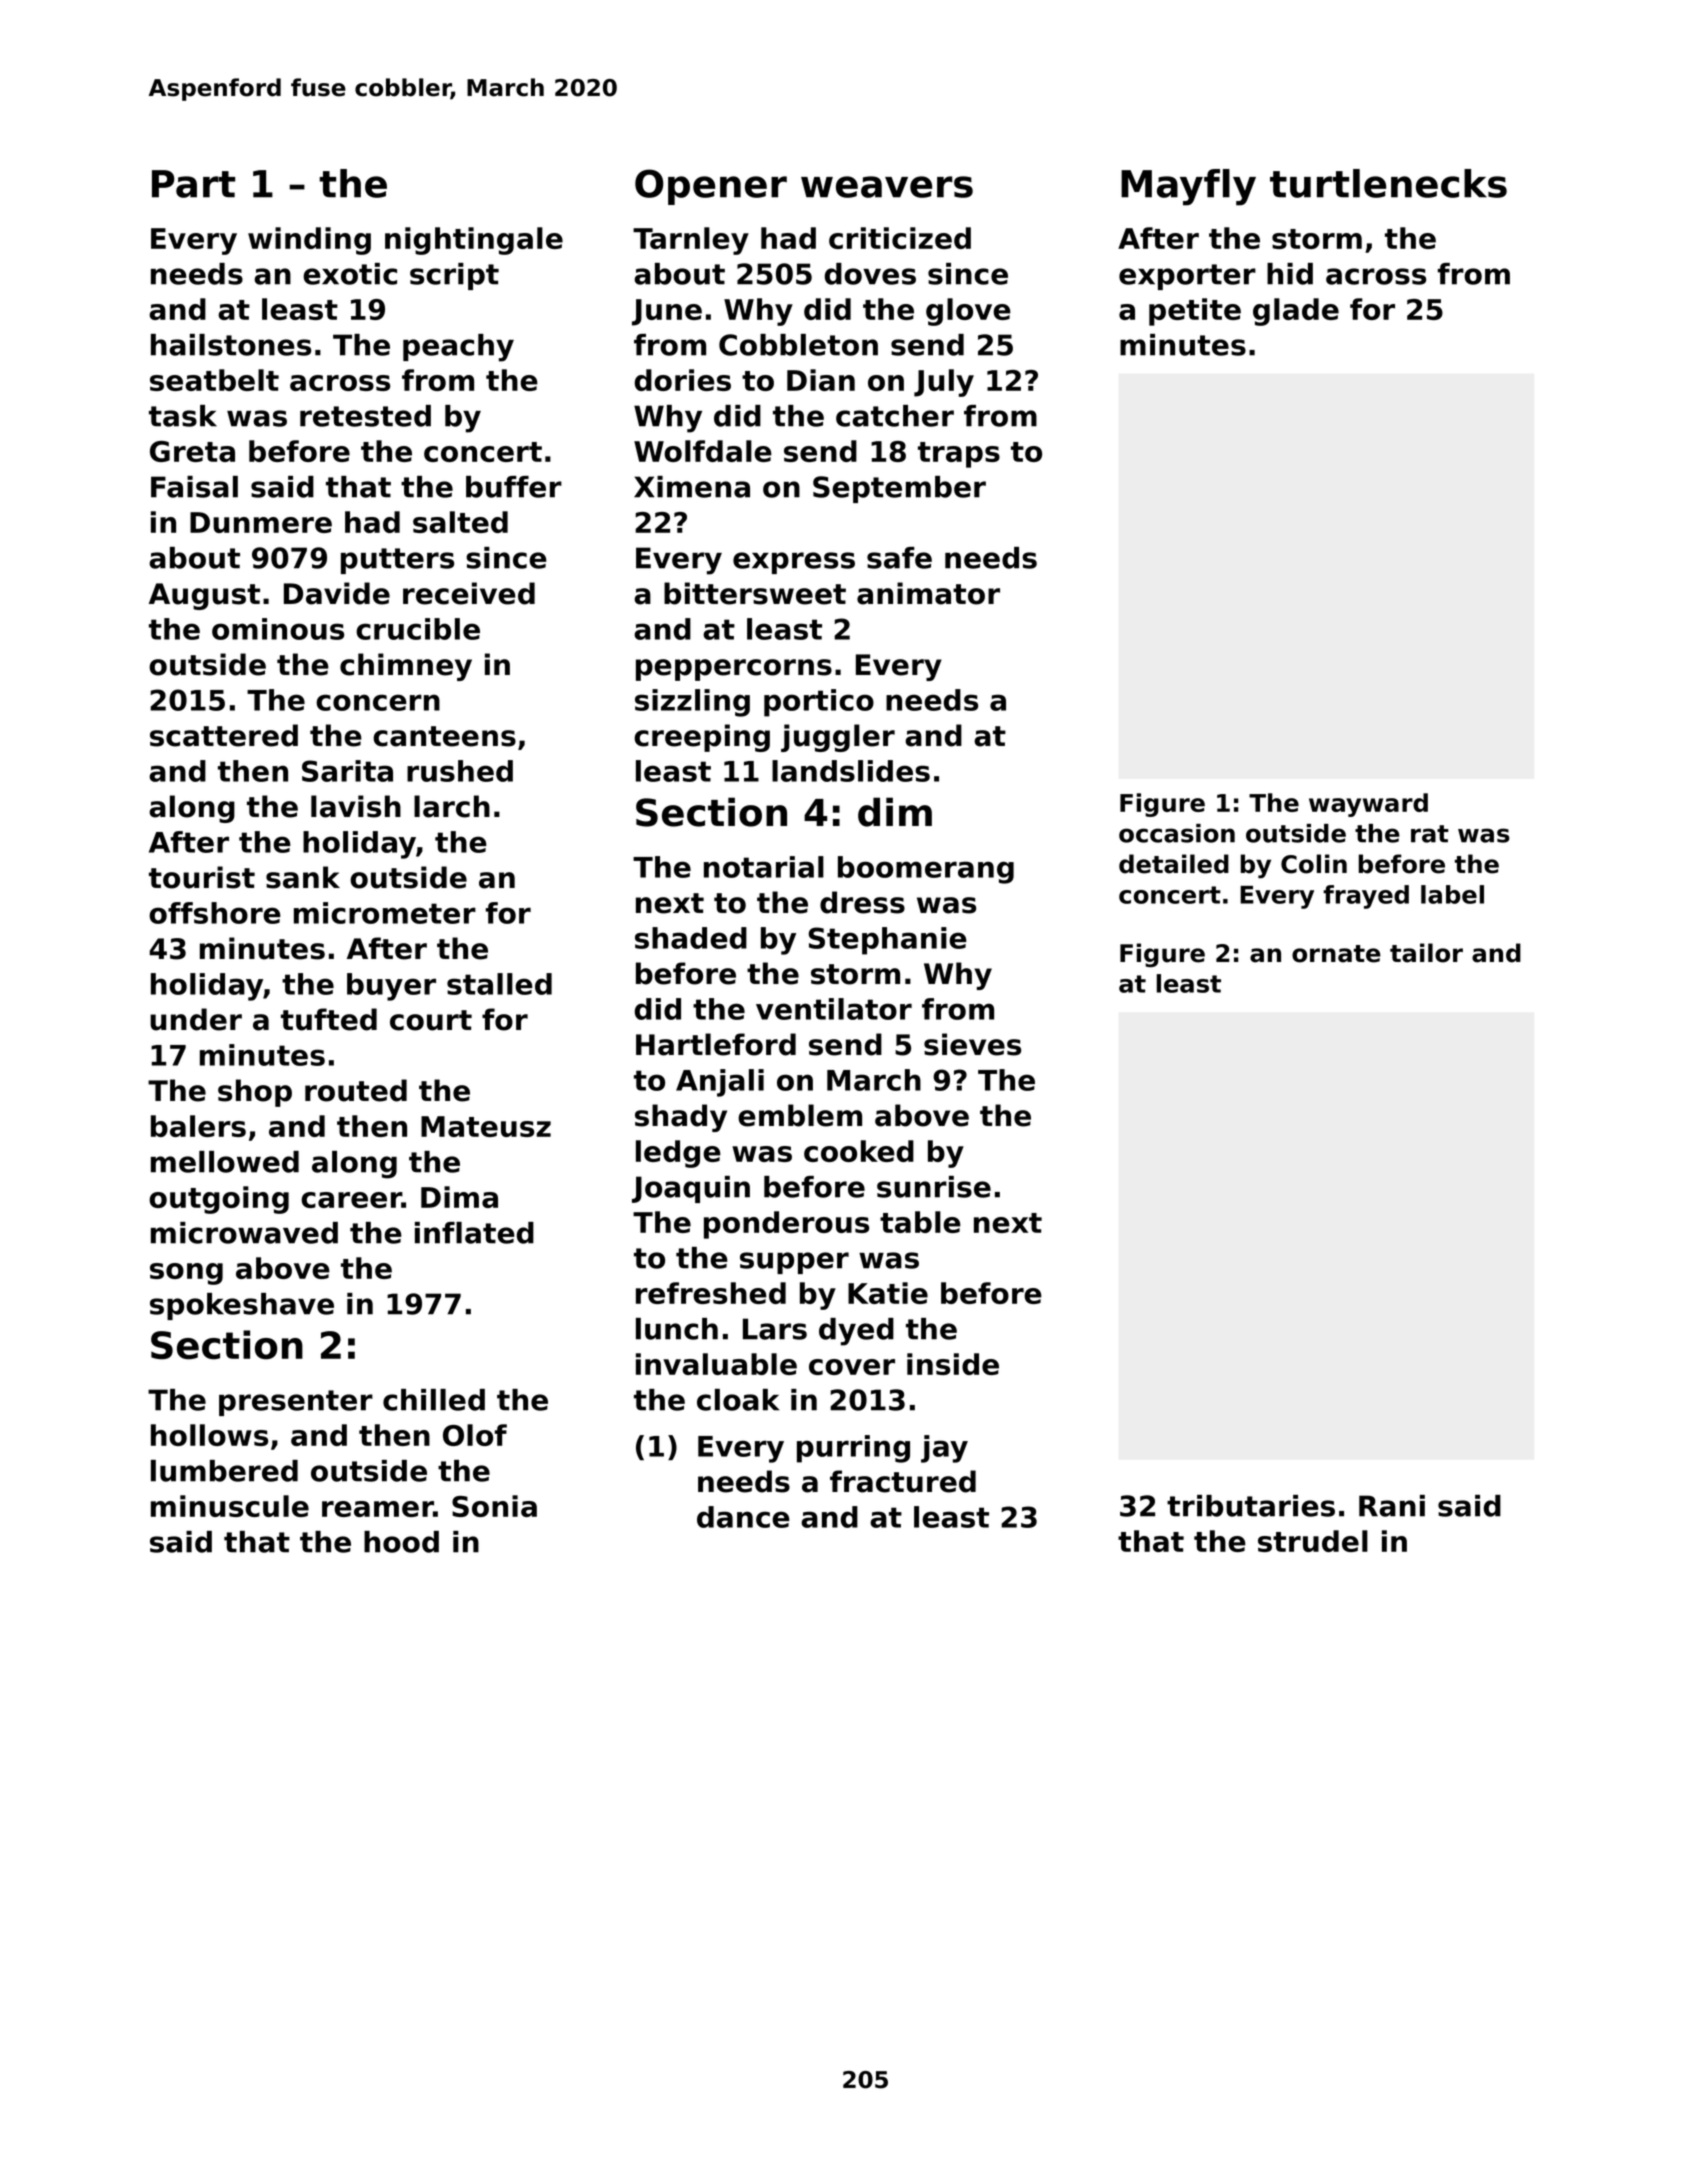 This screenshot has height=2178, width=1683. What do you see at coordinates (1392, 1506) in the screenshot?
I see `Rani` at bounding box center [1392, 1506].
